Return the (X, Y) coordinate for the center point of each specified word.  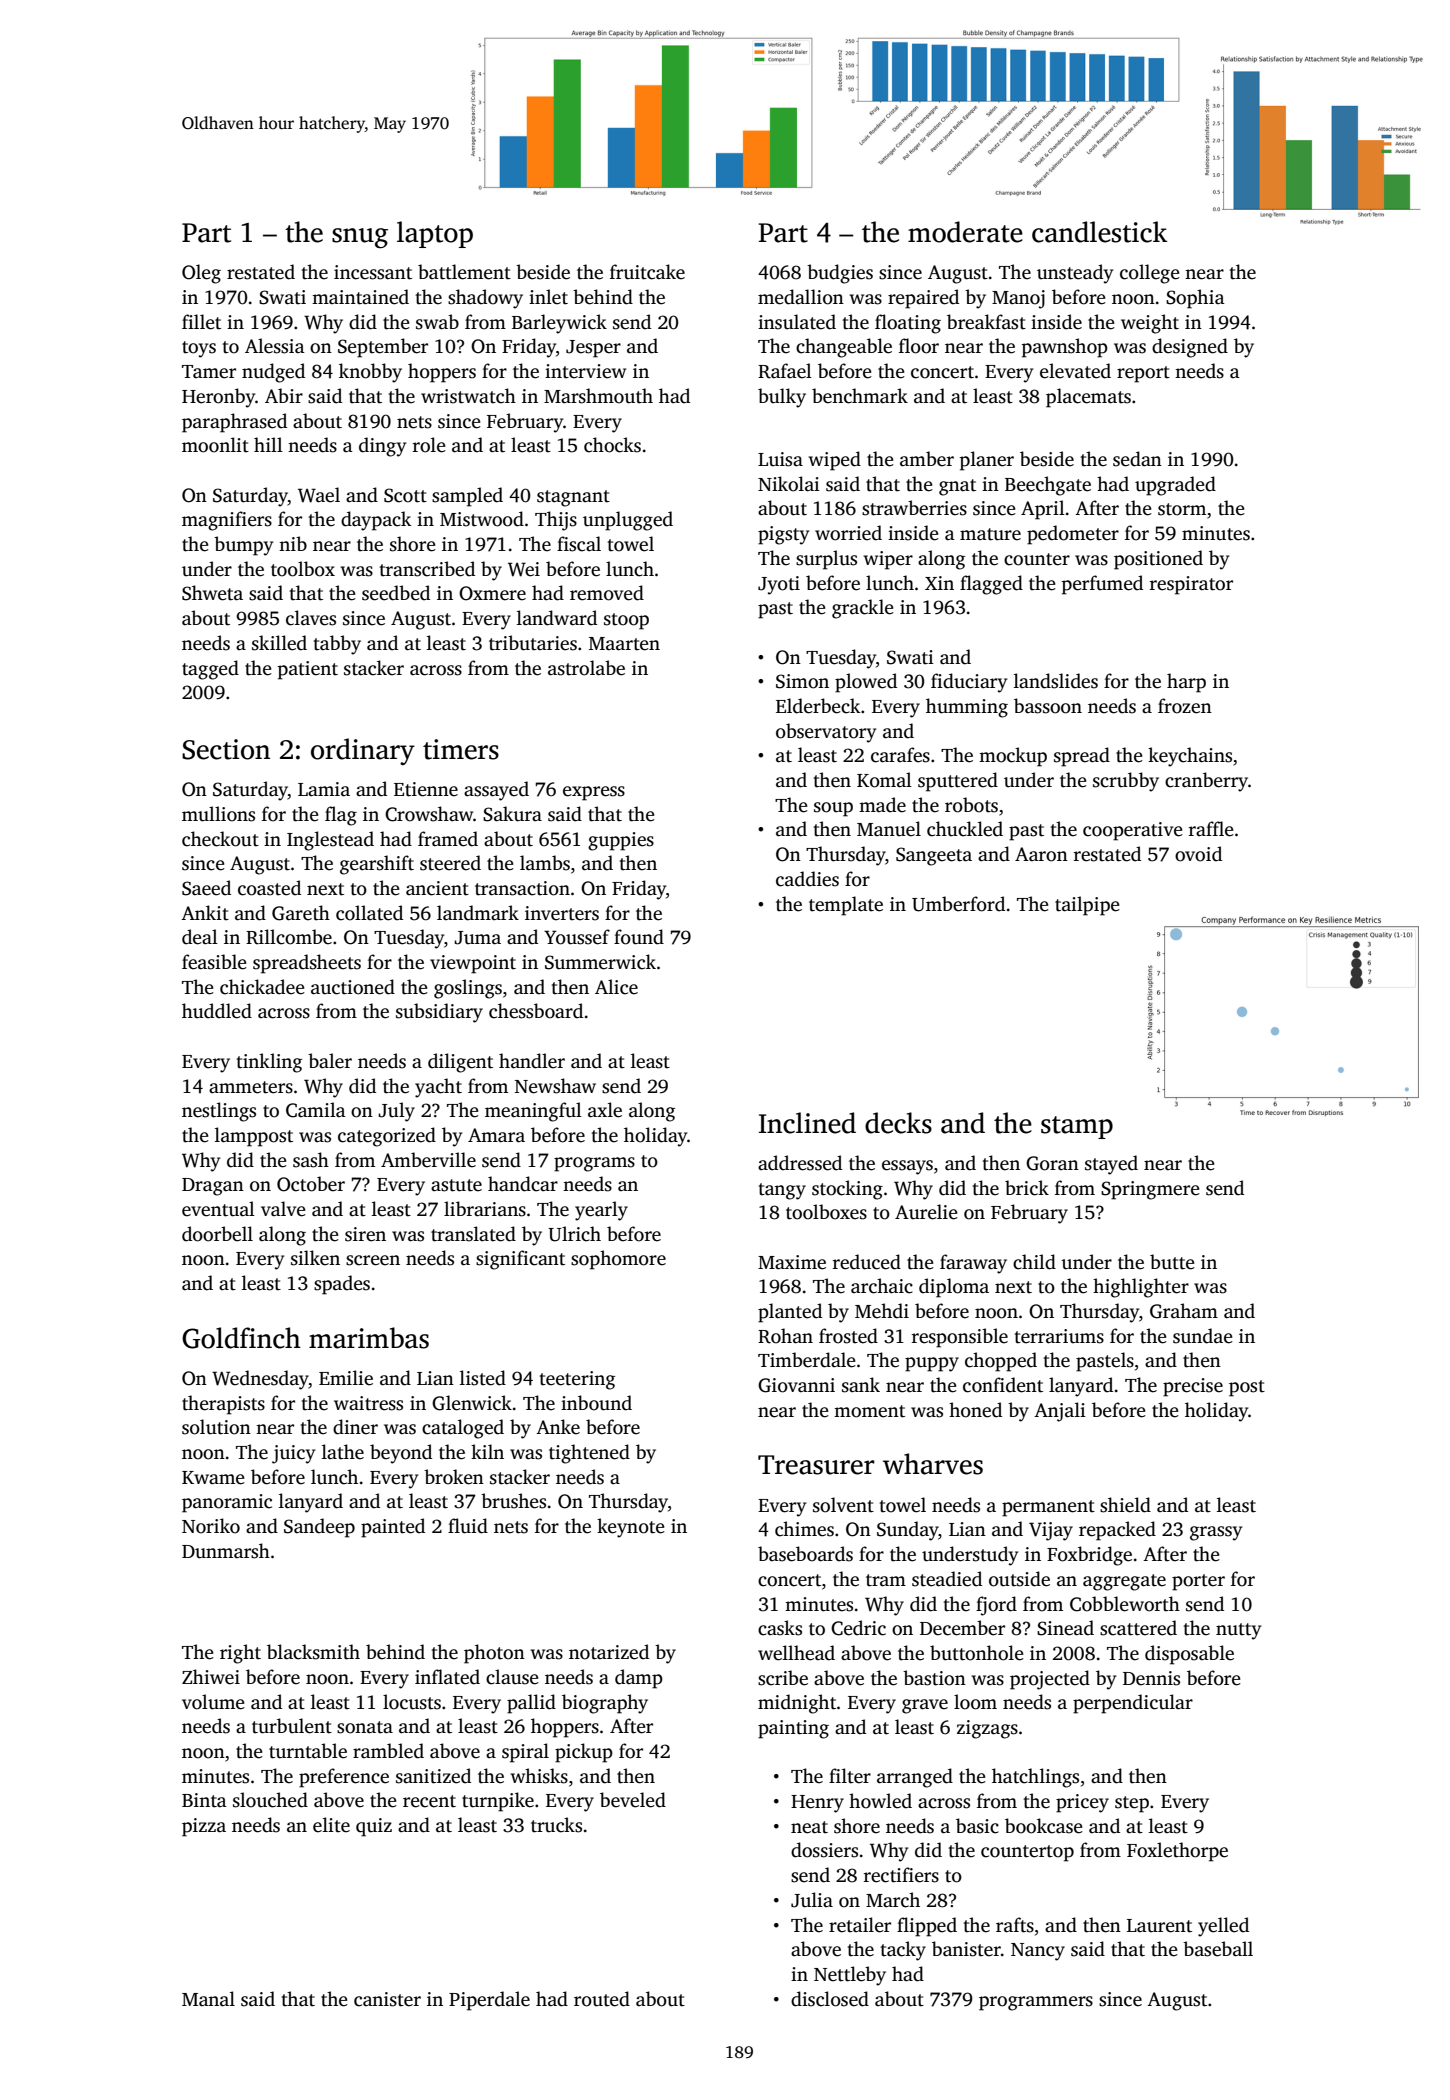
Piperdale (489, 2001)
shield (1125, 1505)
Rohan (785, 1336)
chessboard (536, 1011)
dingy (382, 447)
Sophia (1195, 299)
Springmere (1150, 1190)
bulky (782, 398)
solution (216, 1427)
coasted (269, 888)
